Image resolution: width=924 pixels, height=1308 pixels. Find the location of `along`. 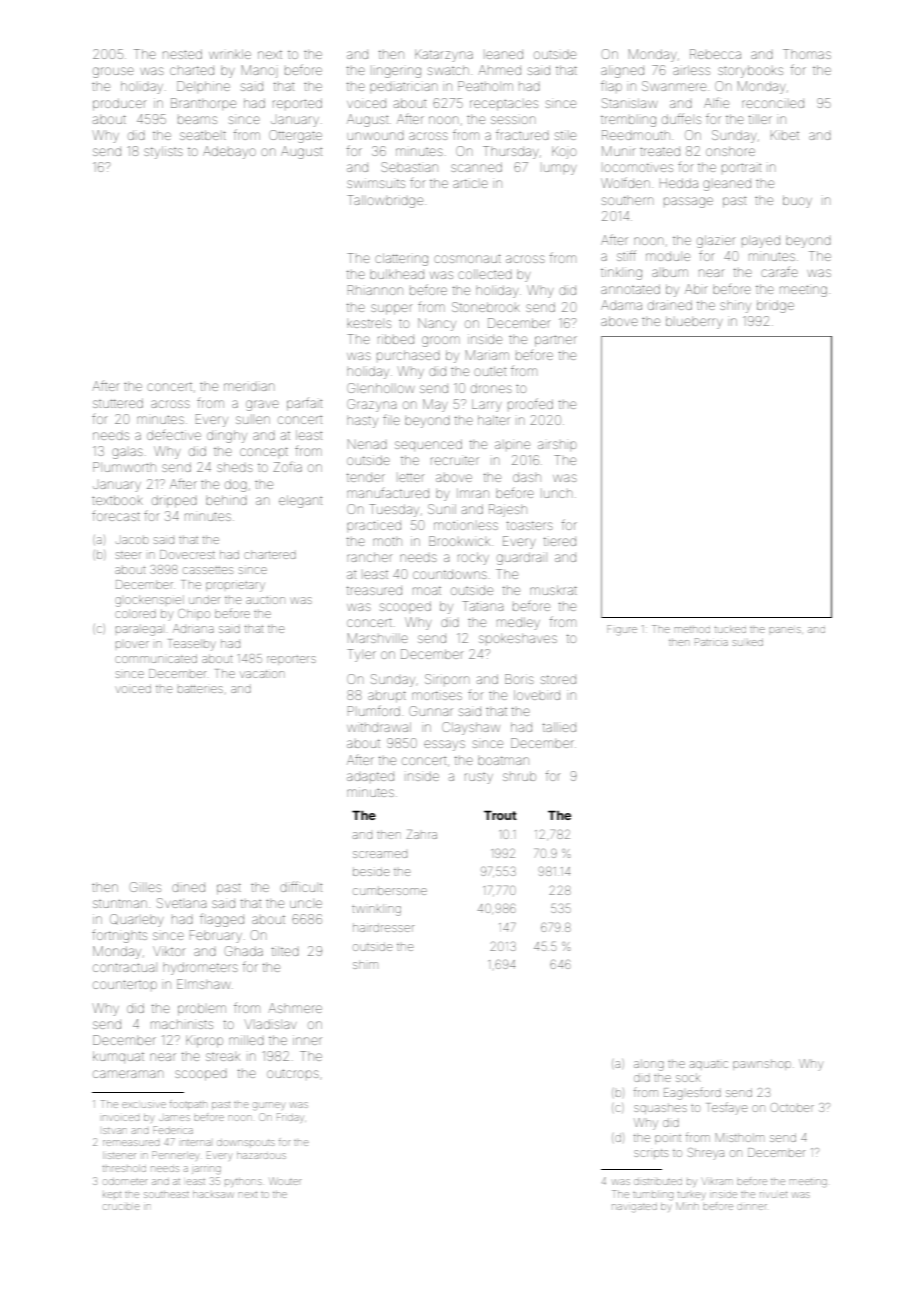

along is located at coordinates (649, 1065).
